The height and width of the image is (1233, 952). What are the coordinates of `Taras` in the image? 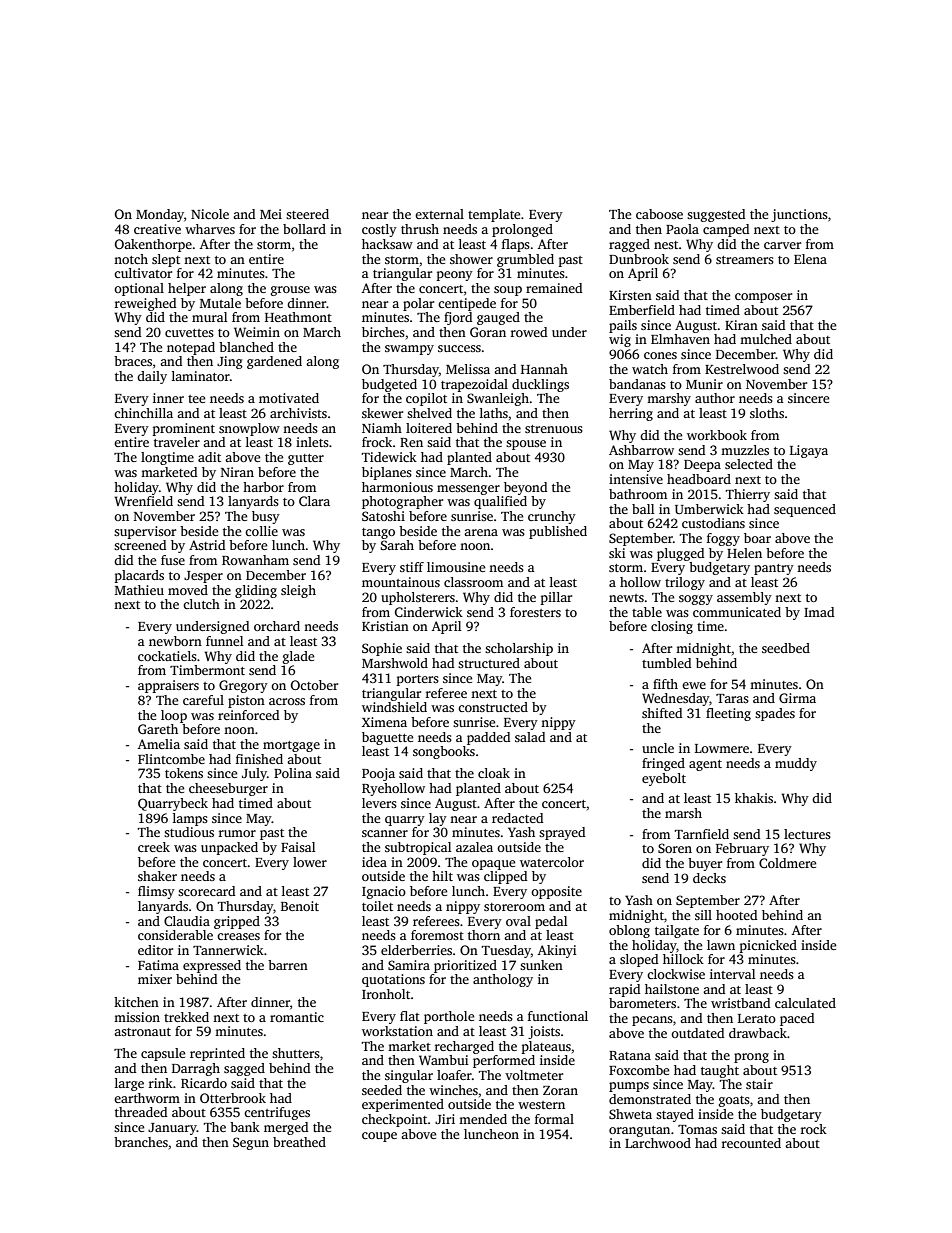 It's located at (732, 698).
